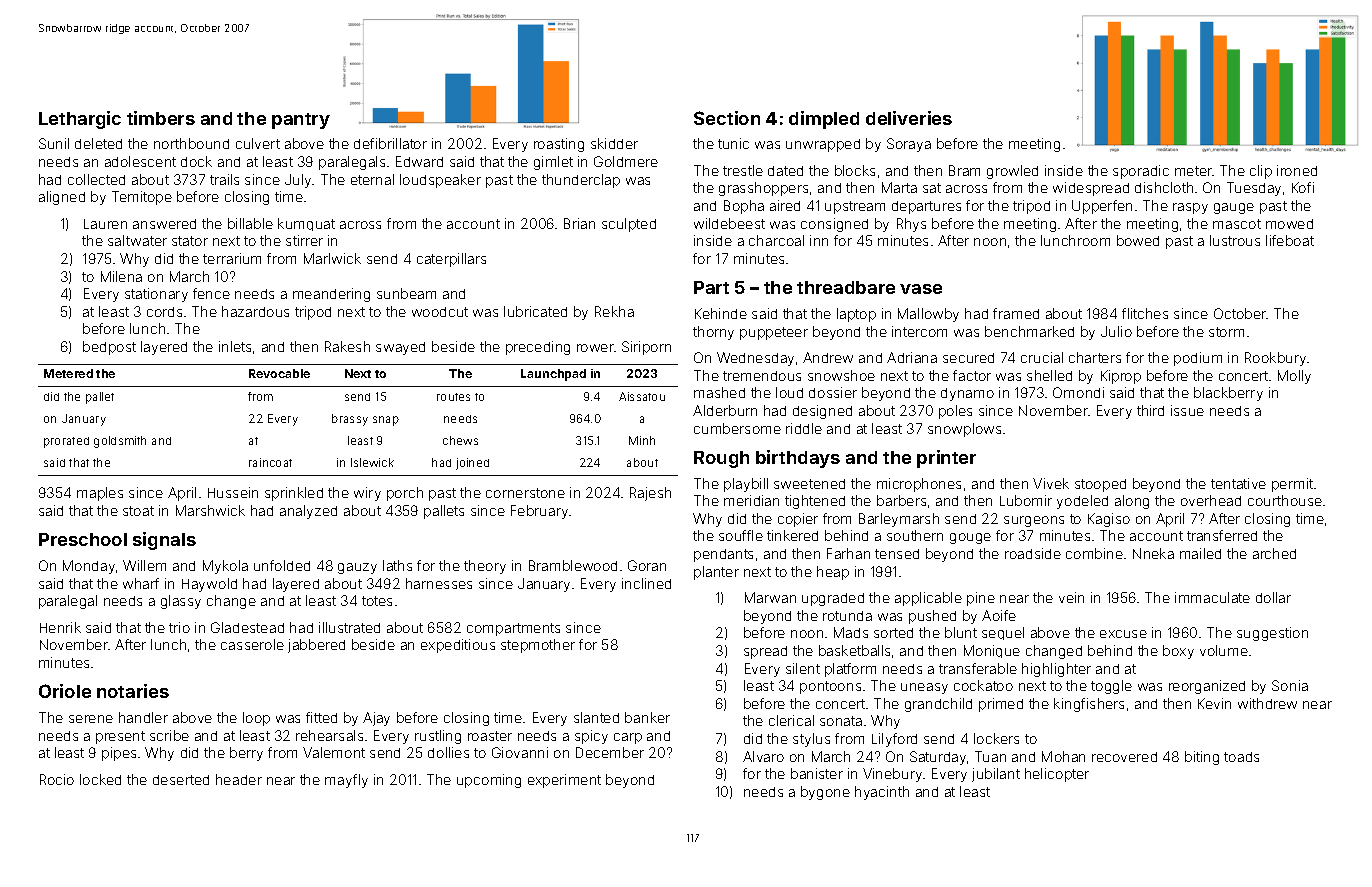 The height and width of the screenshot is (887, 1372). Describe the element at coordinates (485, 567) in the screenshot. I see `theory` at that location.
